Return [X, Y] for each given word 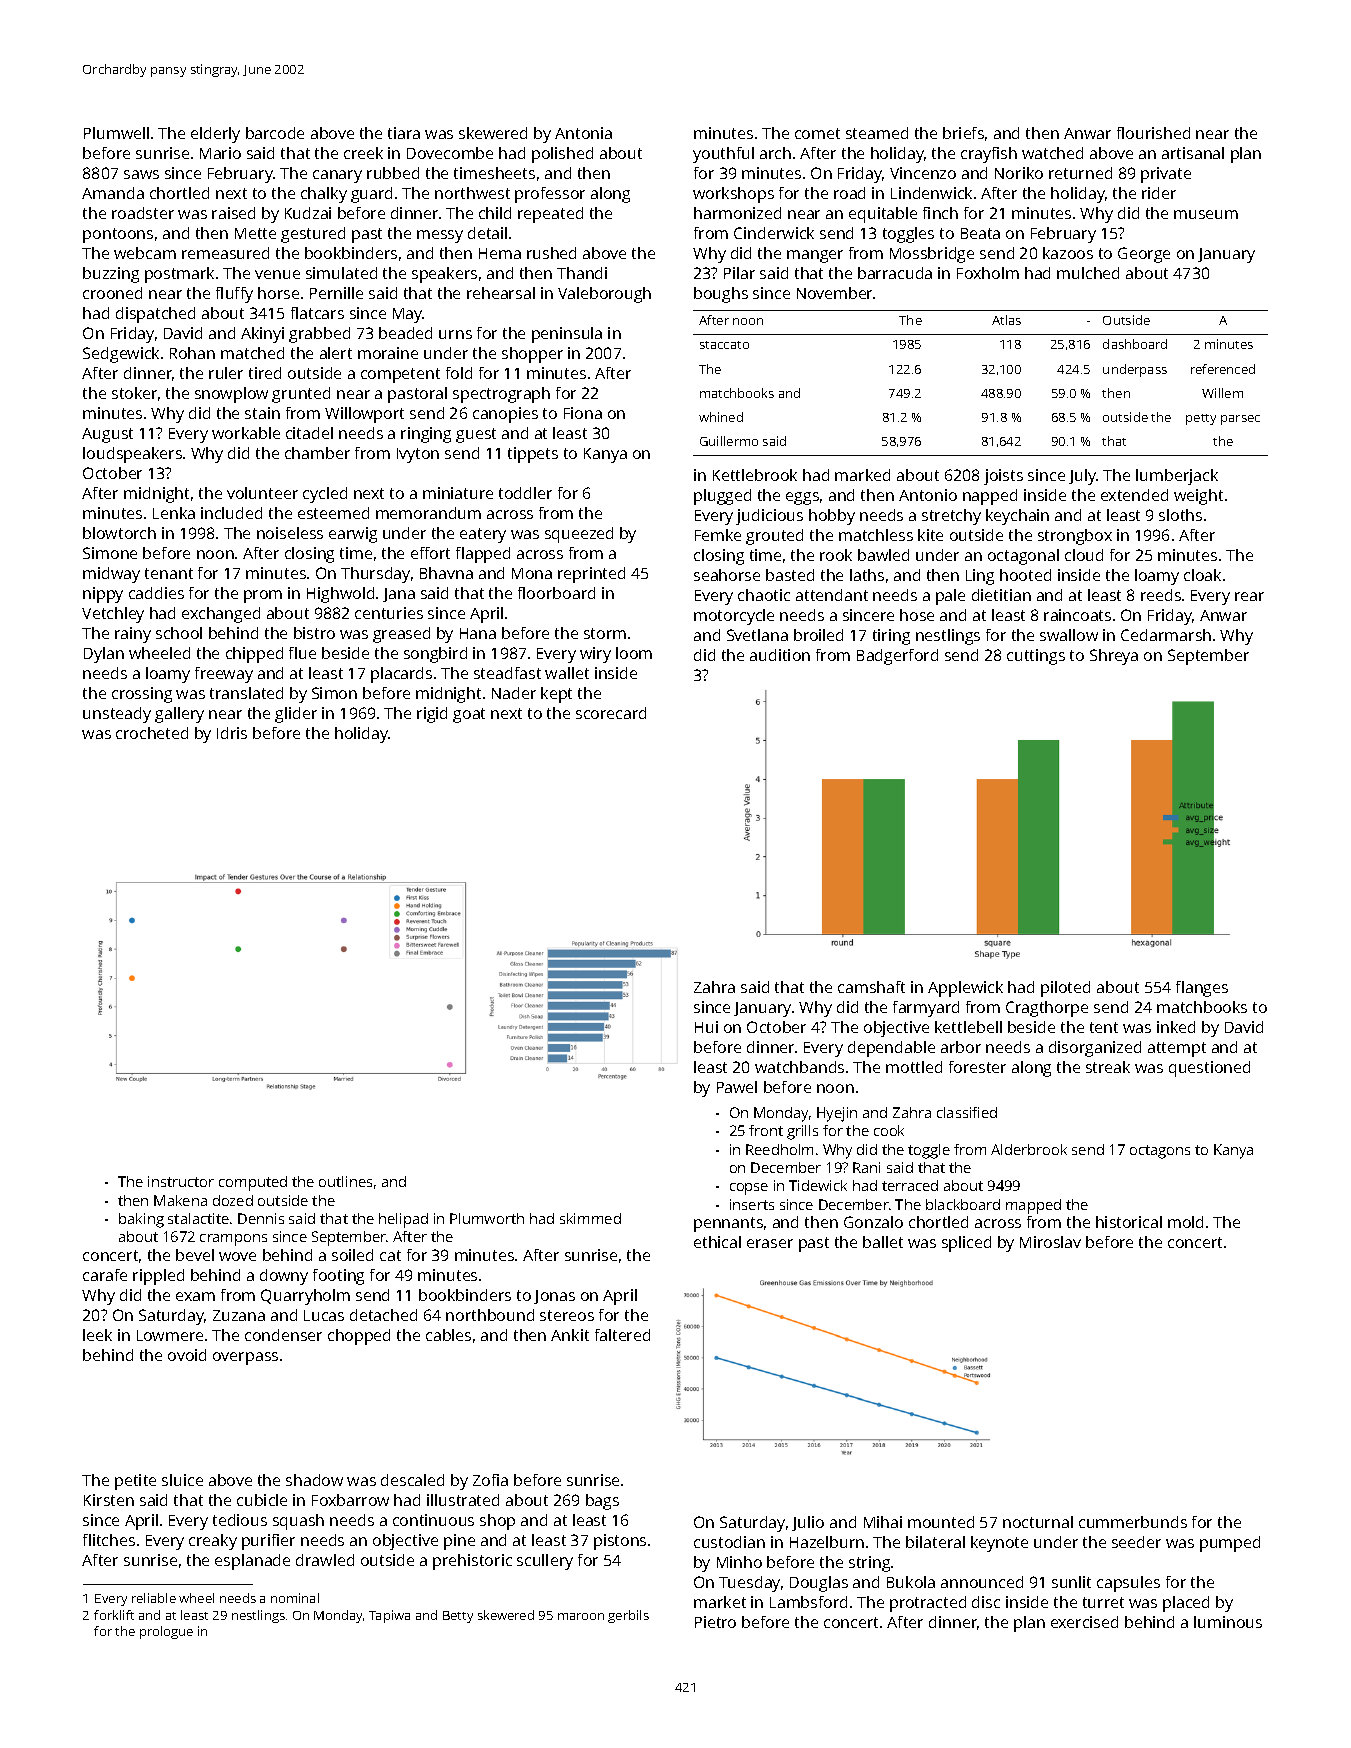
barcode [275, 133]
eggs [802, 498]
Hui [706, 1027]
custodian [729, 1542]
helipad [403, 1220]
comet [817, 133]
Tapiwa [389, 1616]
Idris [232, 733]
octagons [1160, 1152]
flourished [1153, 133]
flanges [1202, 989]
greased [401, 635]
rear [1249, 596]
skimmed [590, 1218]
